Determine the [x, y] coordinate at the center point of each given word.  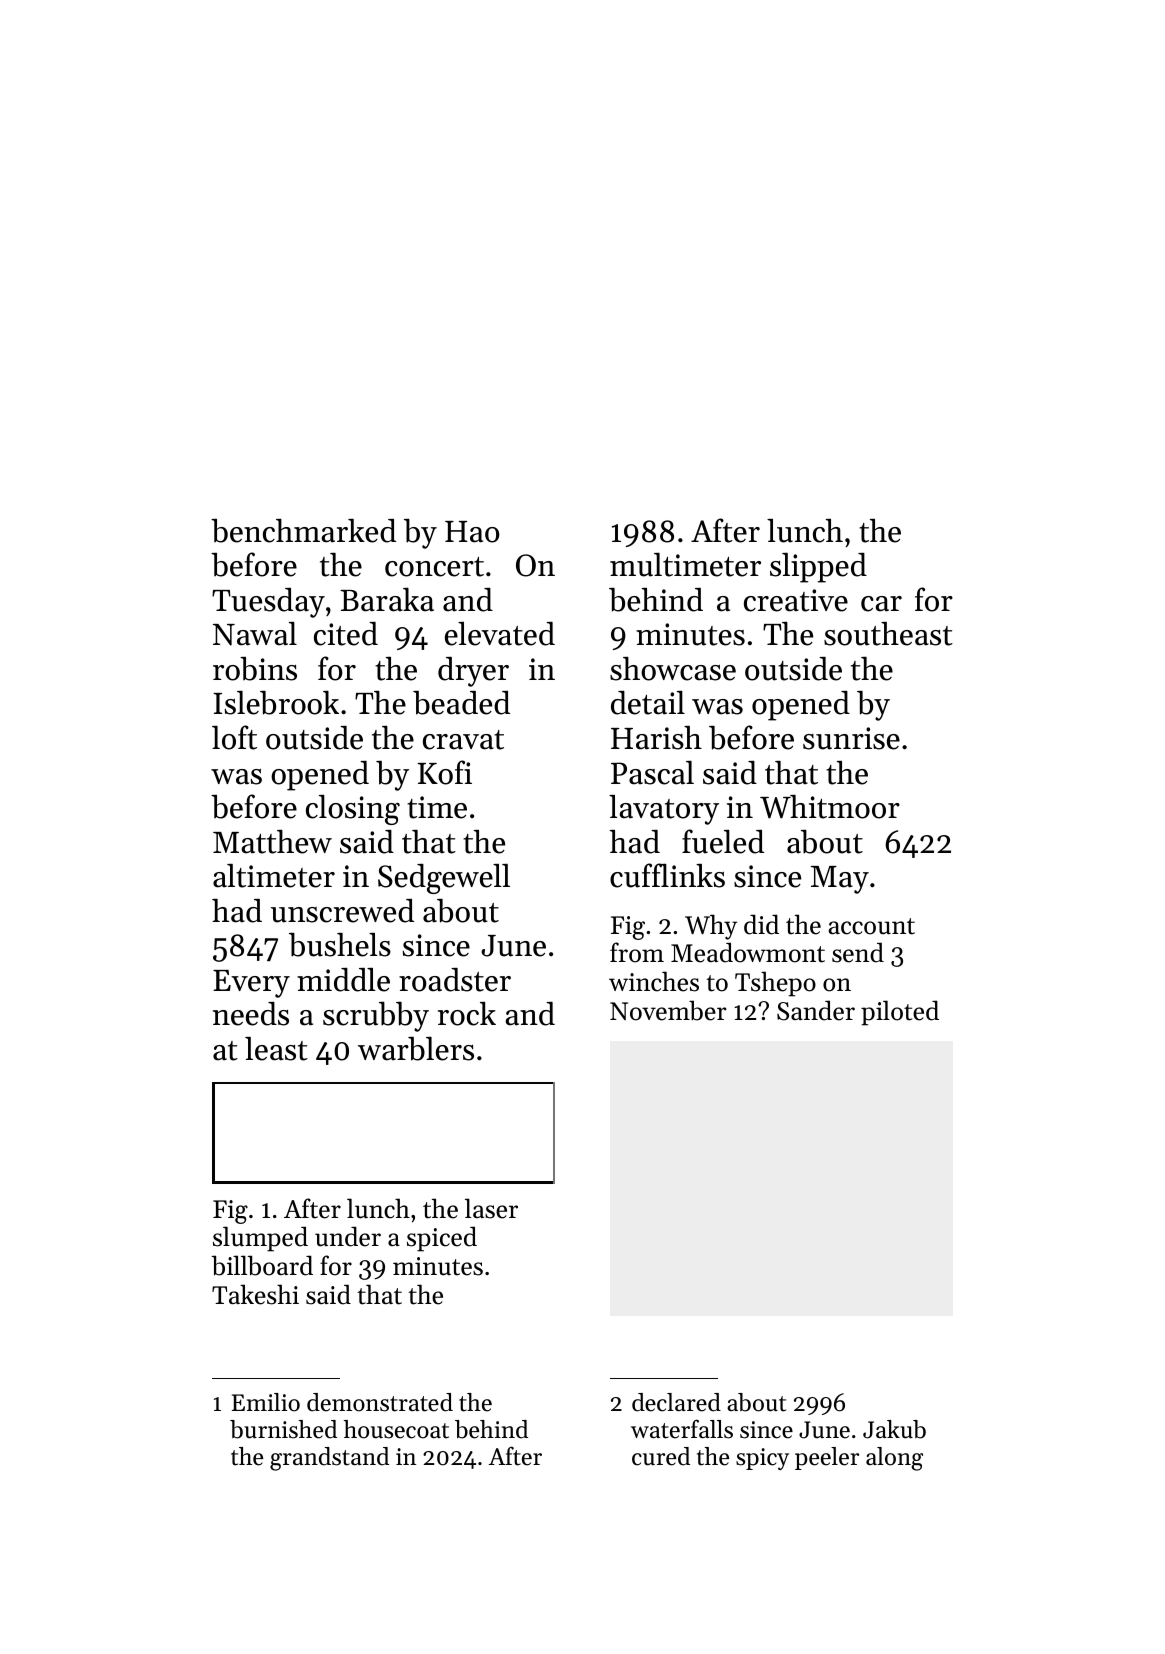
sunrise [851, 738]
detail [648, 703]
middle [343, 980]
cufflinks [667, 875]
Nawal [255, 634]
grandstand [329, 1459]
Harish [656, 738]
